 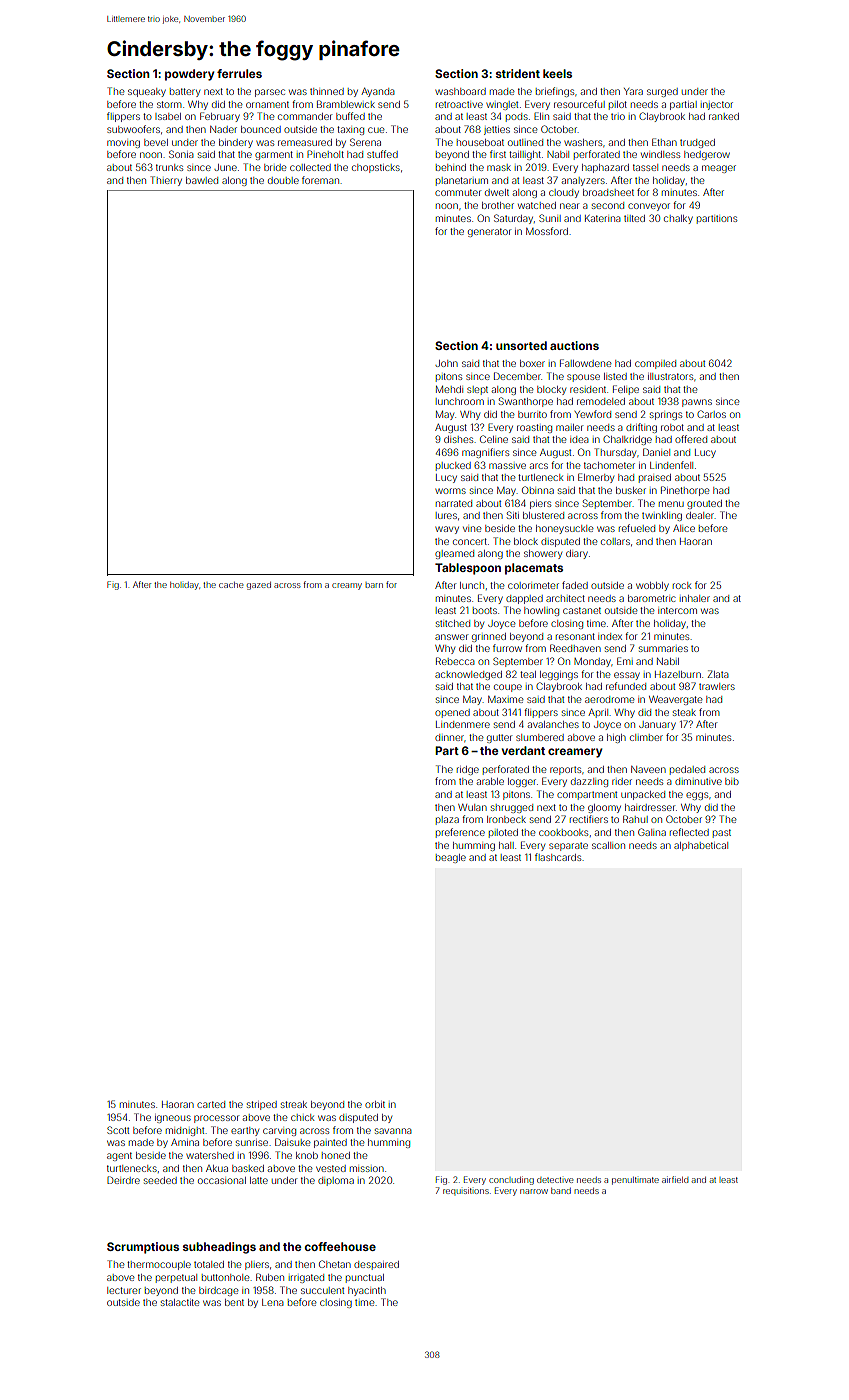 I want to click on answer, so click(x=451, y=637).
